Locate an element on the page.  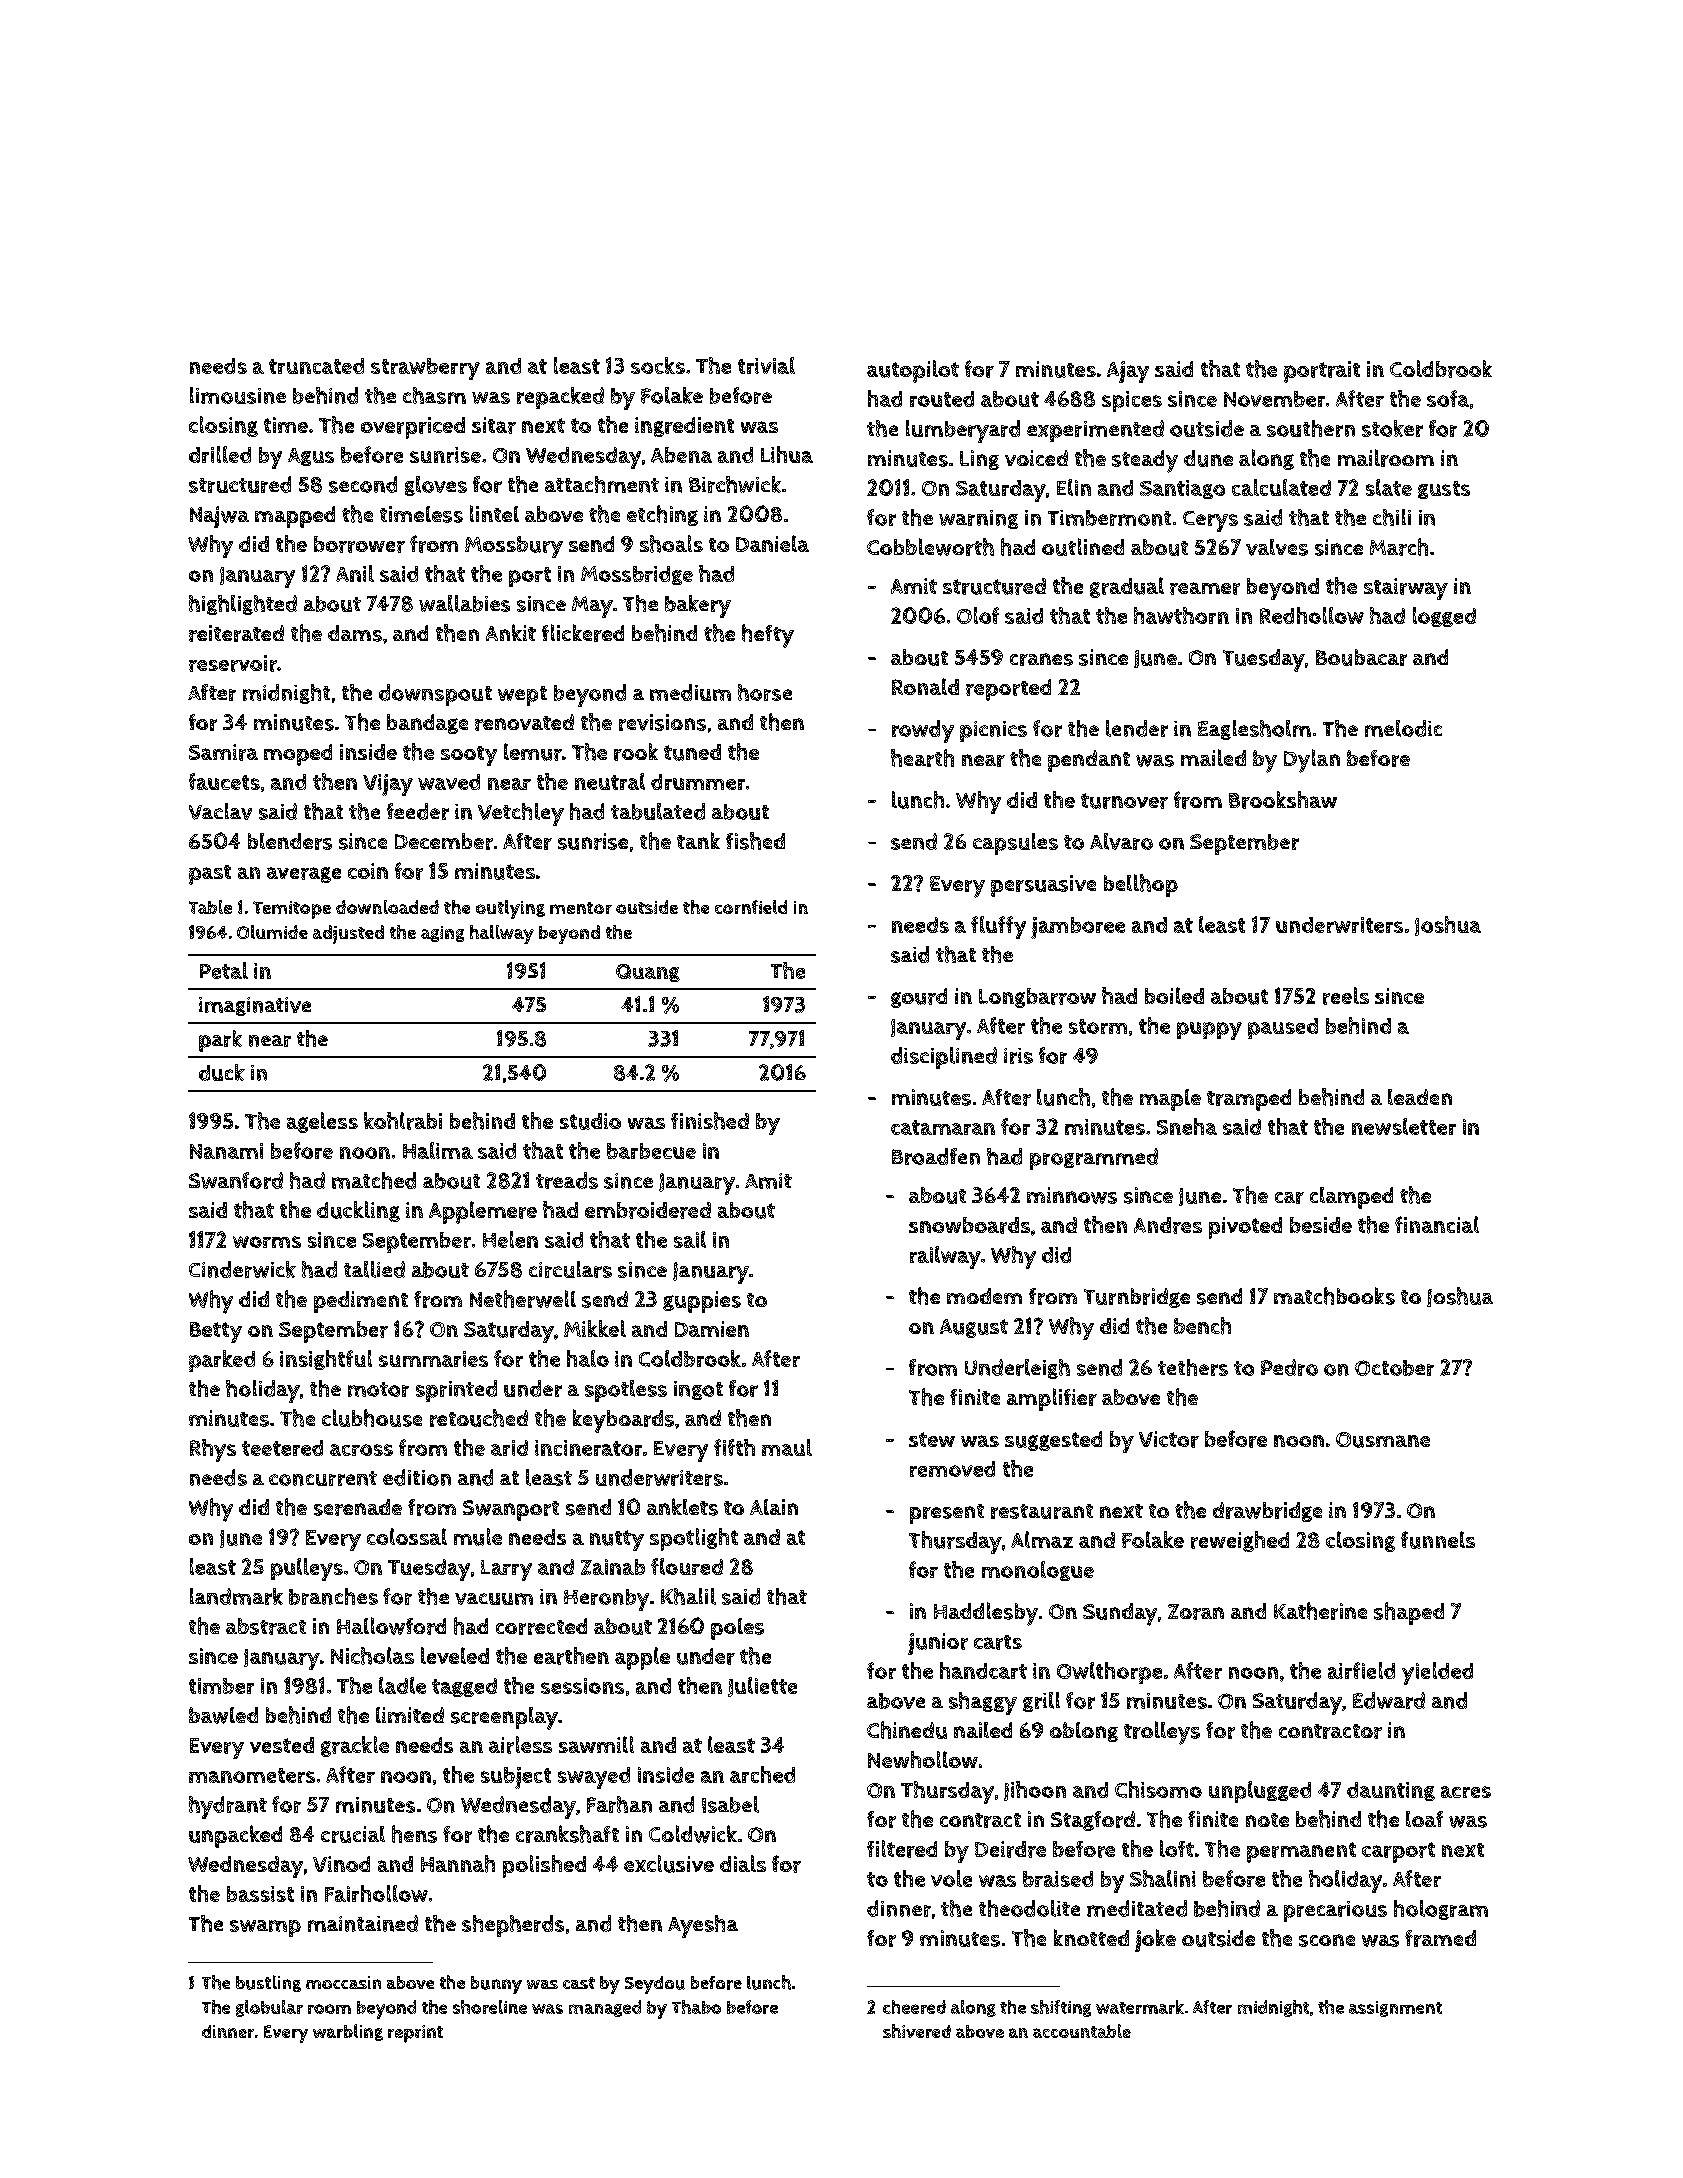
colossal is located at coordinates (407, 1536).
